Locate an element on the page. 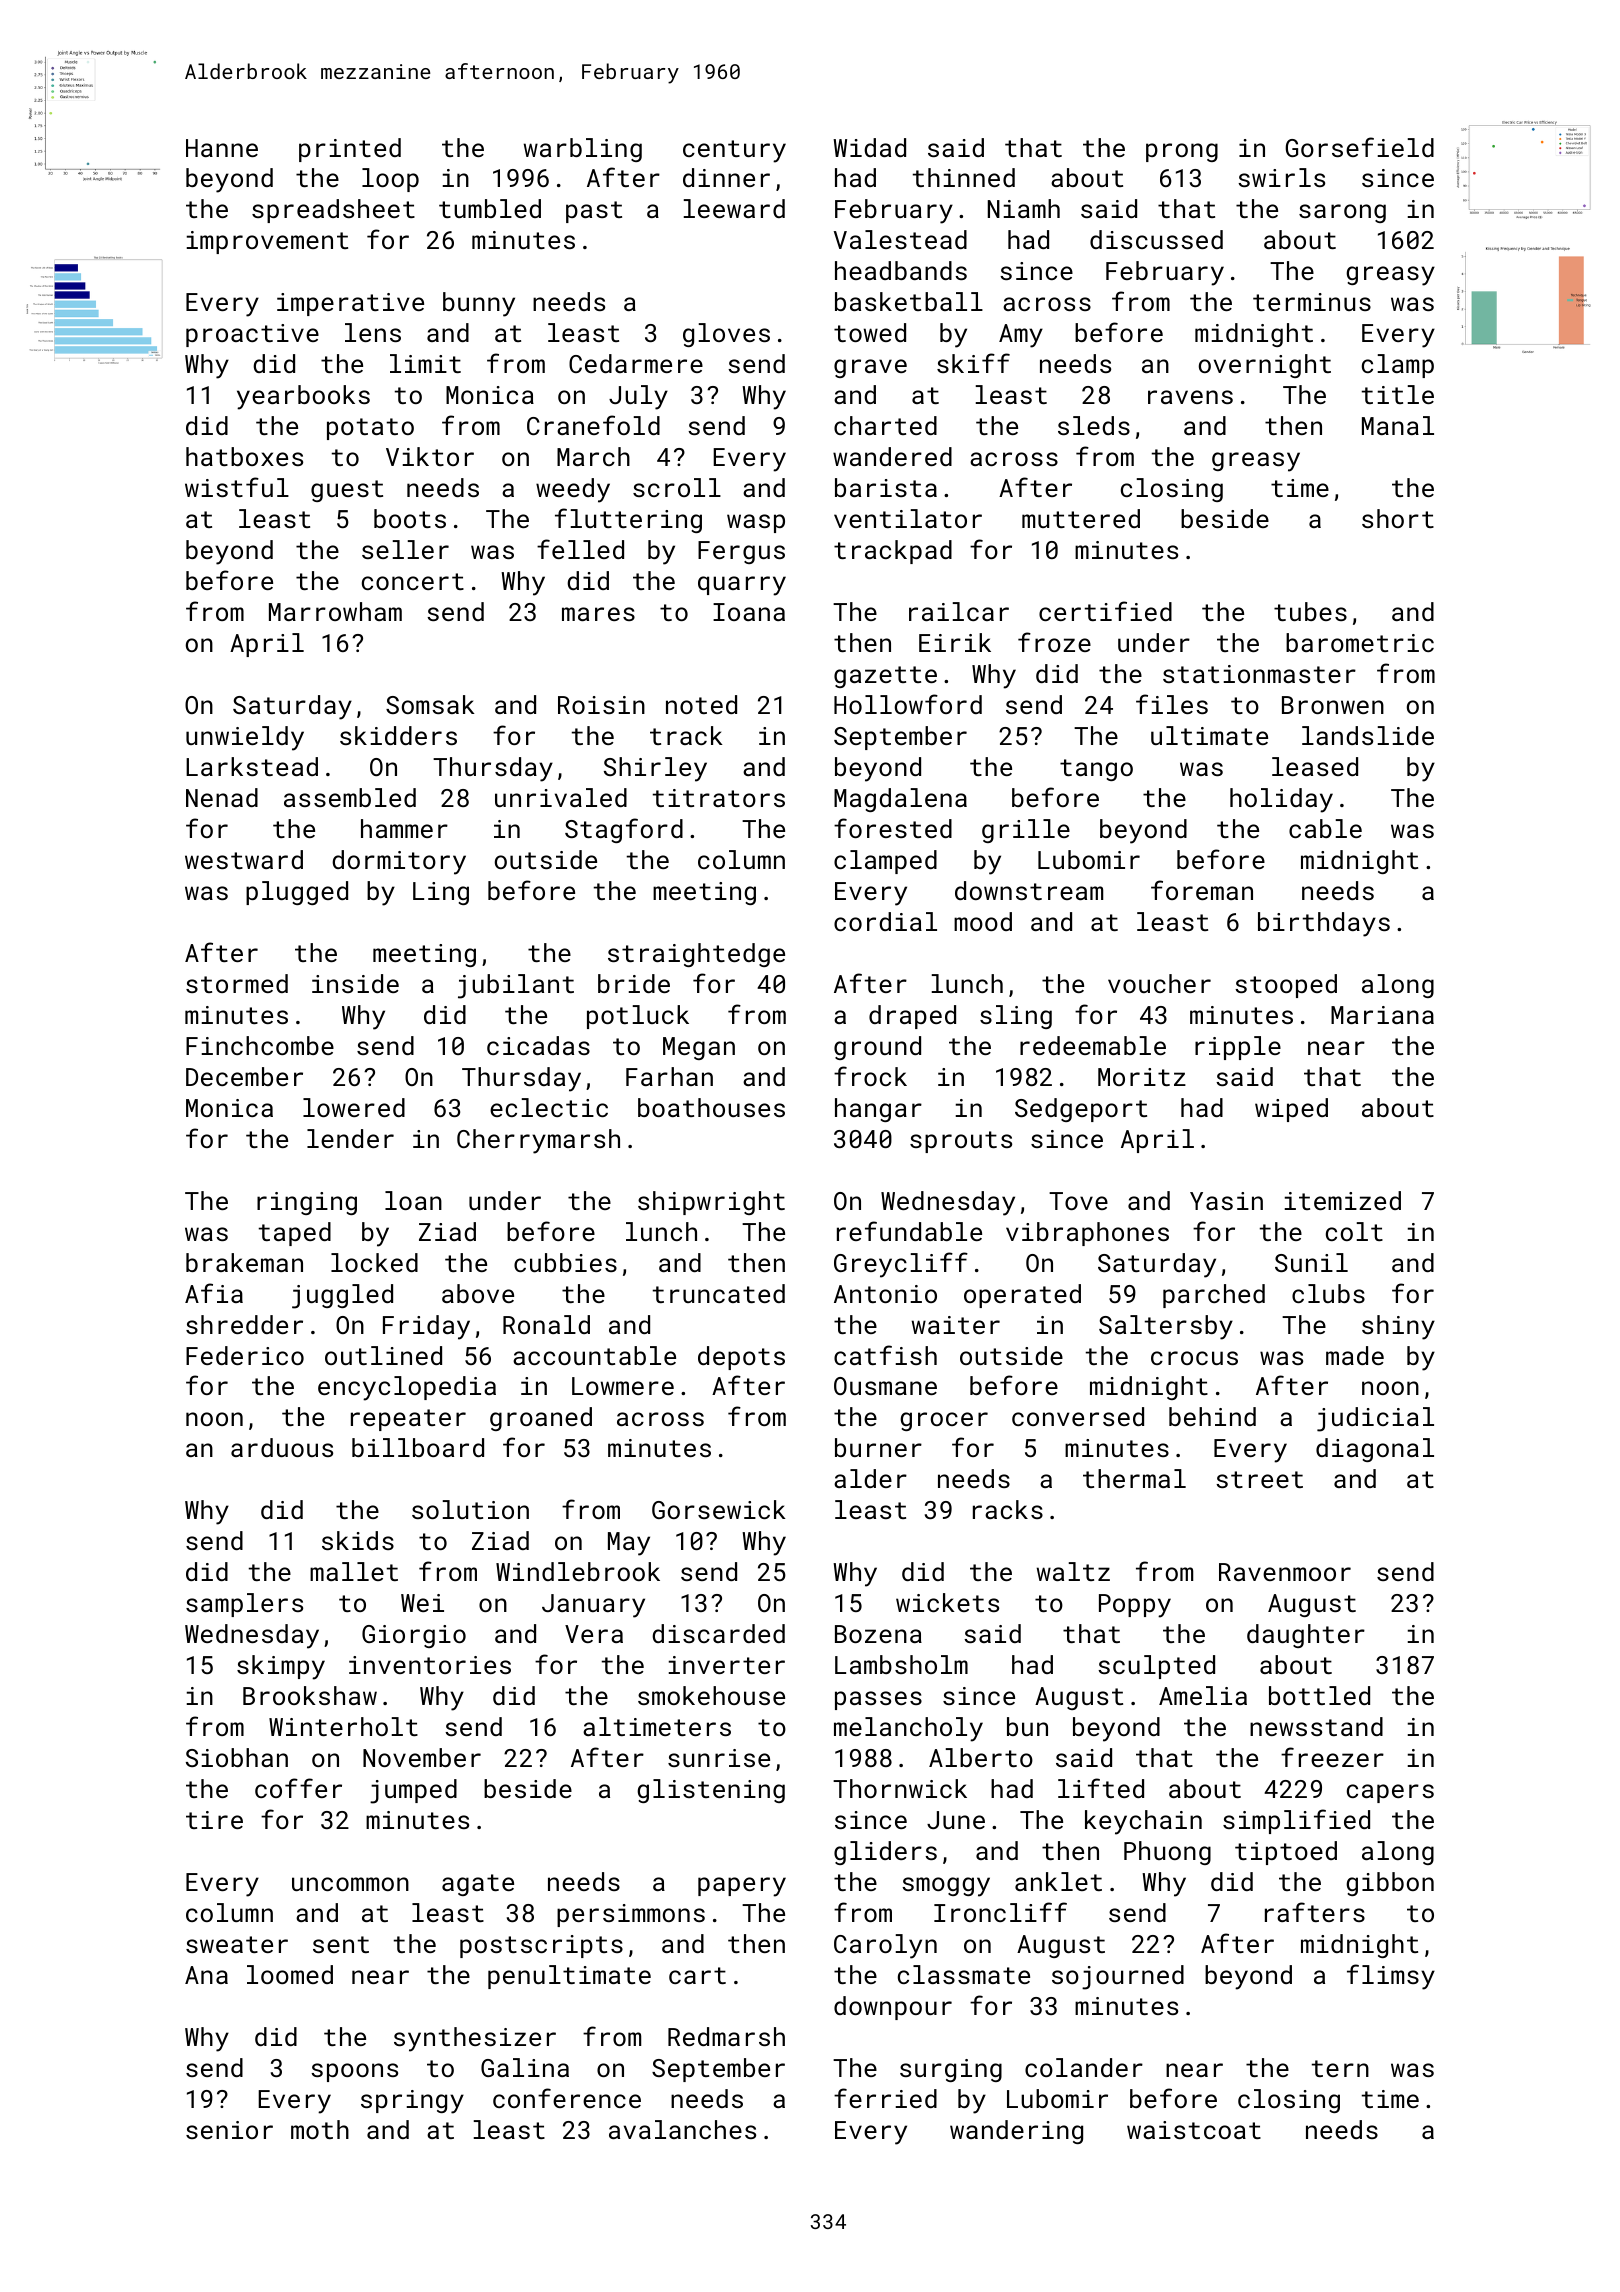 This page has width=1620, height=2292. improvement is located at coordinates (267, 242).
